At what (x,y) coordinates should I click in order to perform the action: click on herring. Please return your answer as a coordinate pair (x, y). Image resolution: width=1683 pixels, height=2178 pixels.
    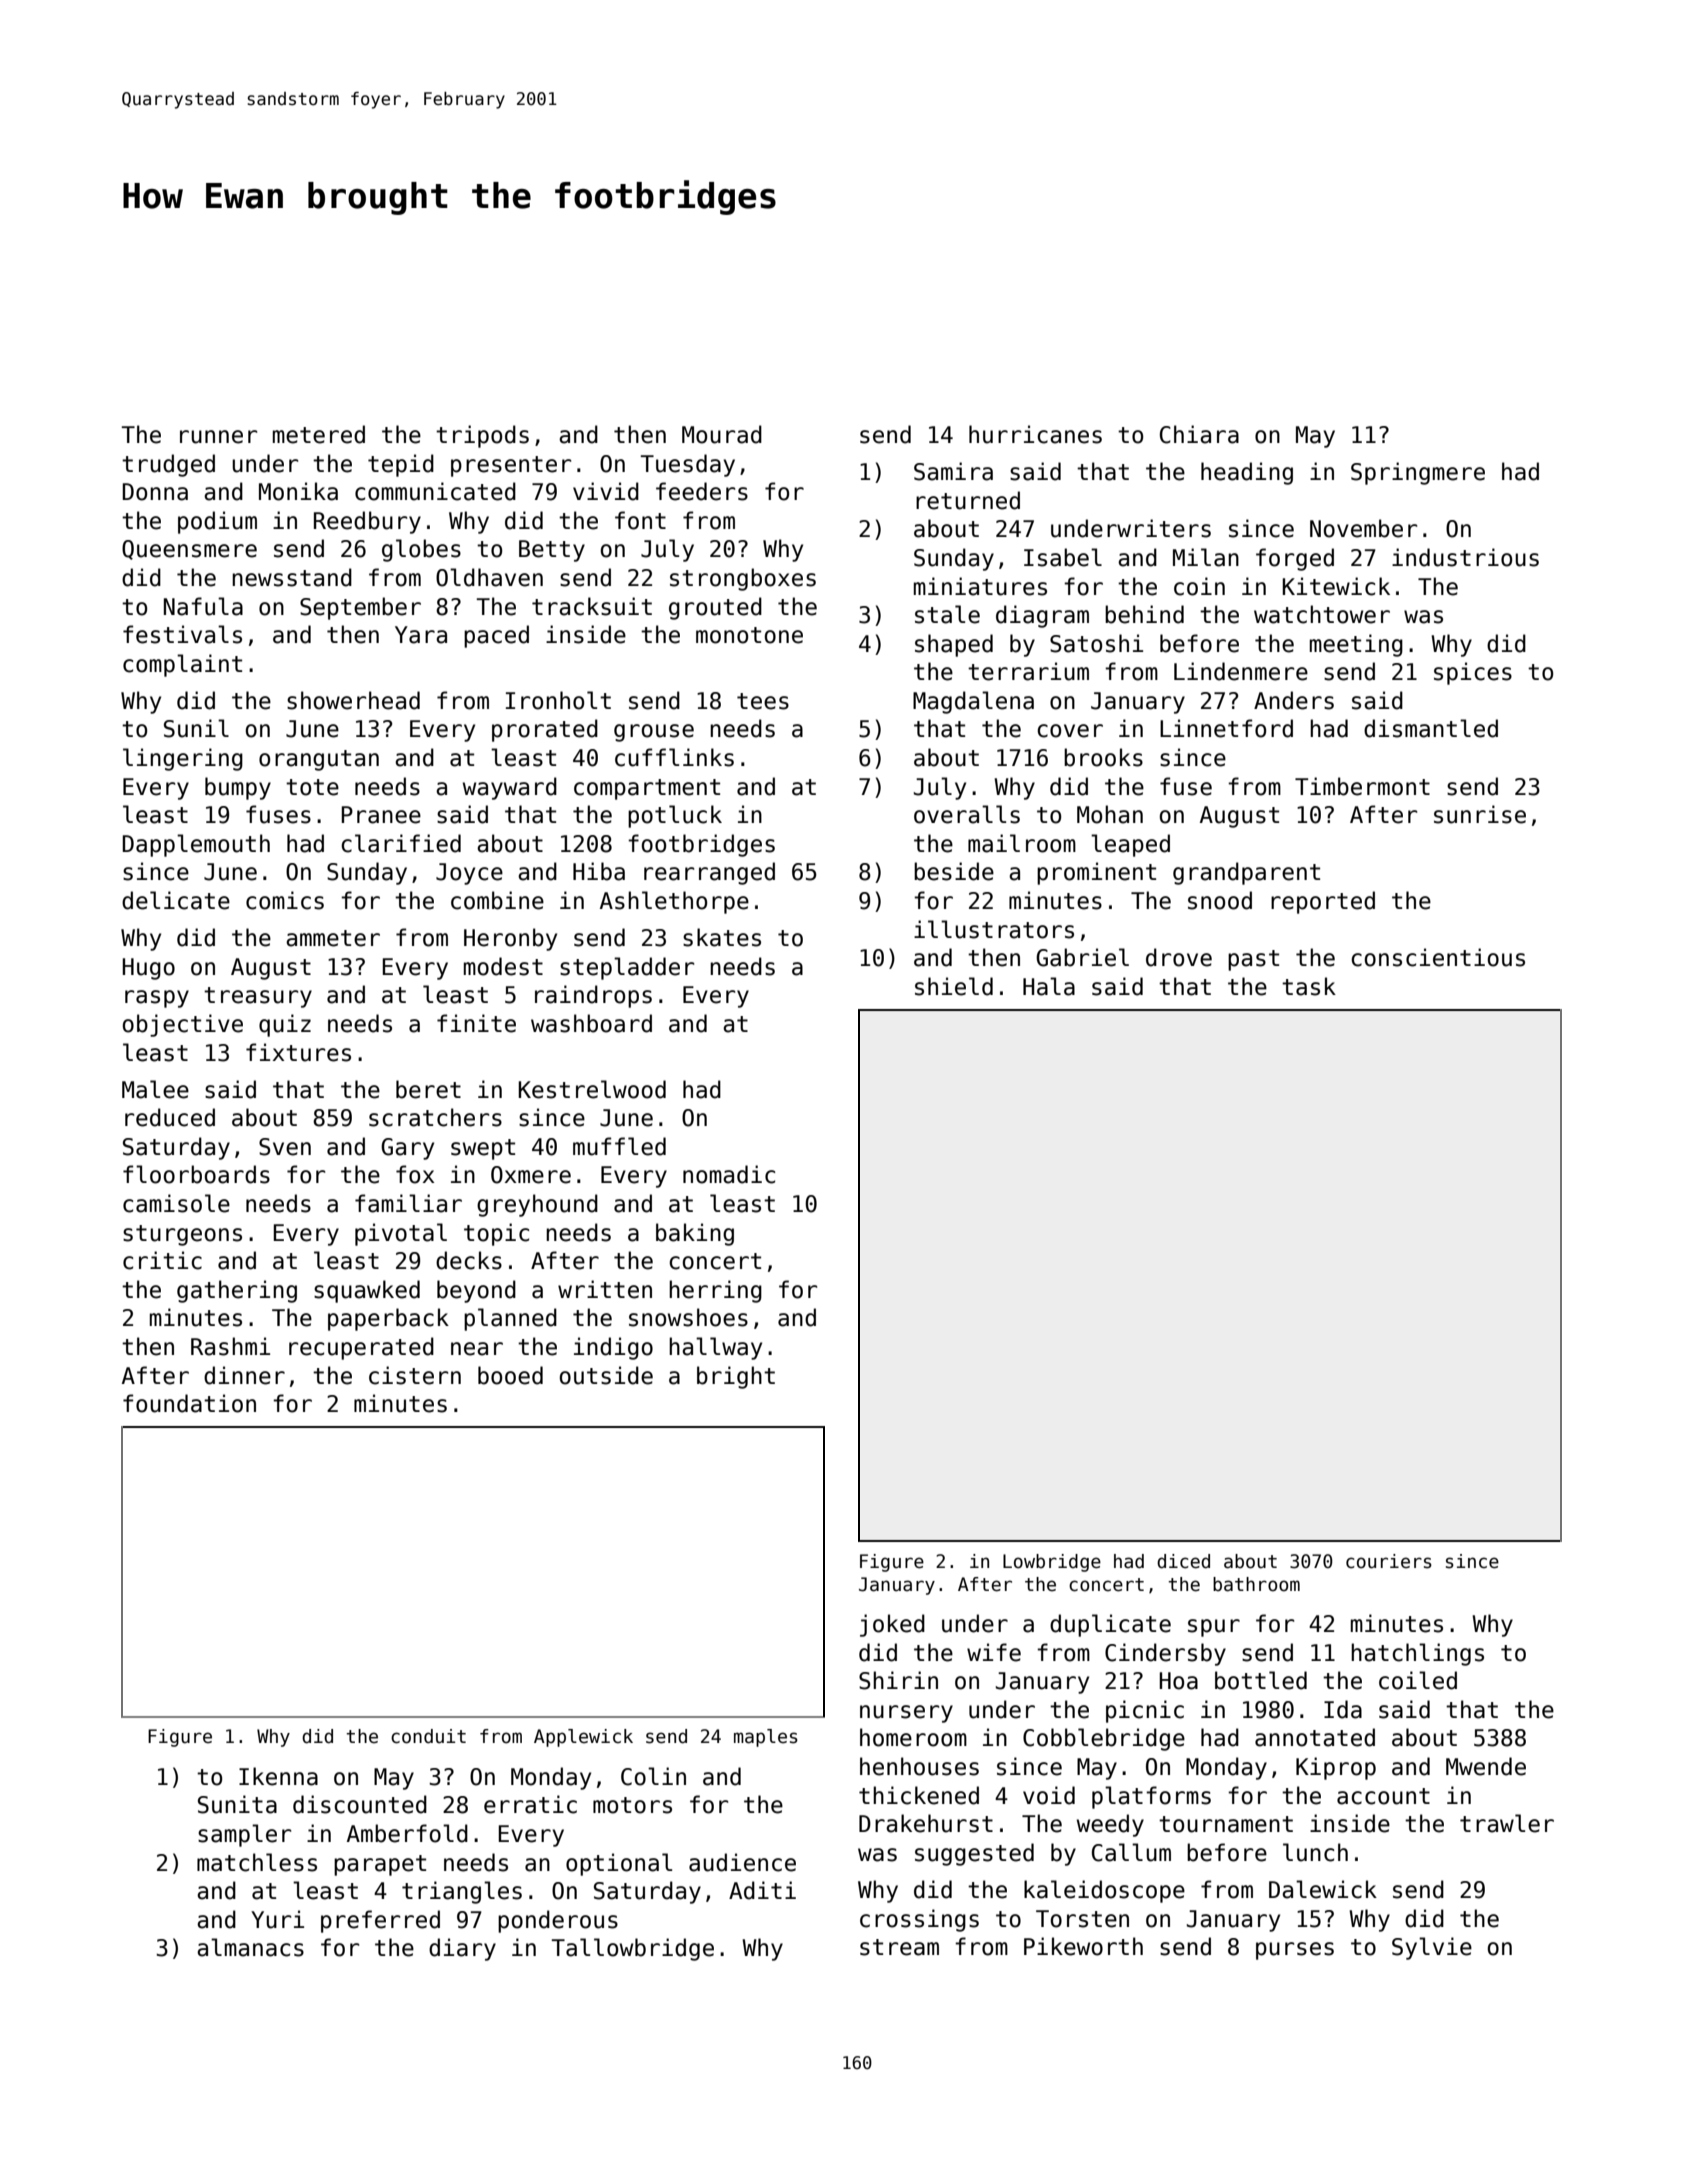
    Looking at the image, I should click on (715, 1291).
